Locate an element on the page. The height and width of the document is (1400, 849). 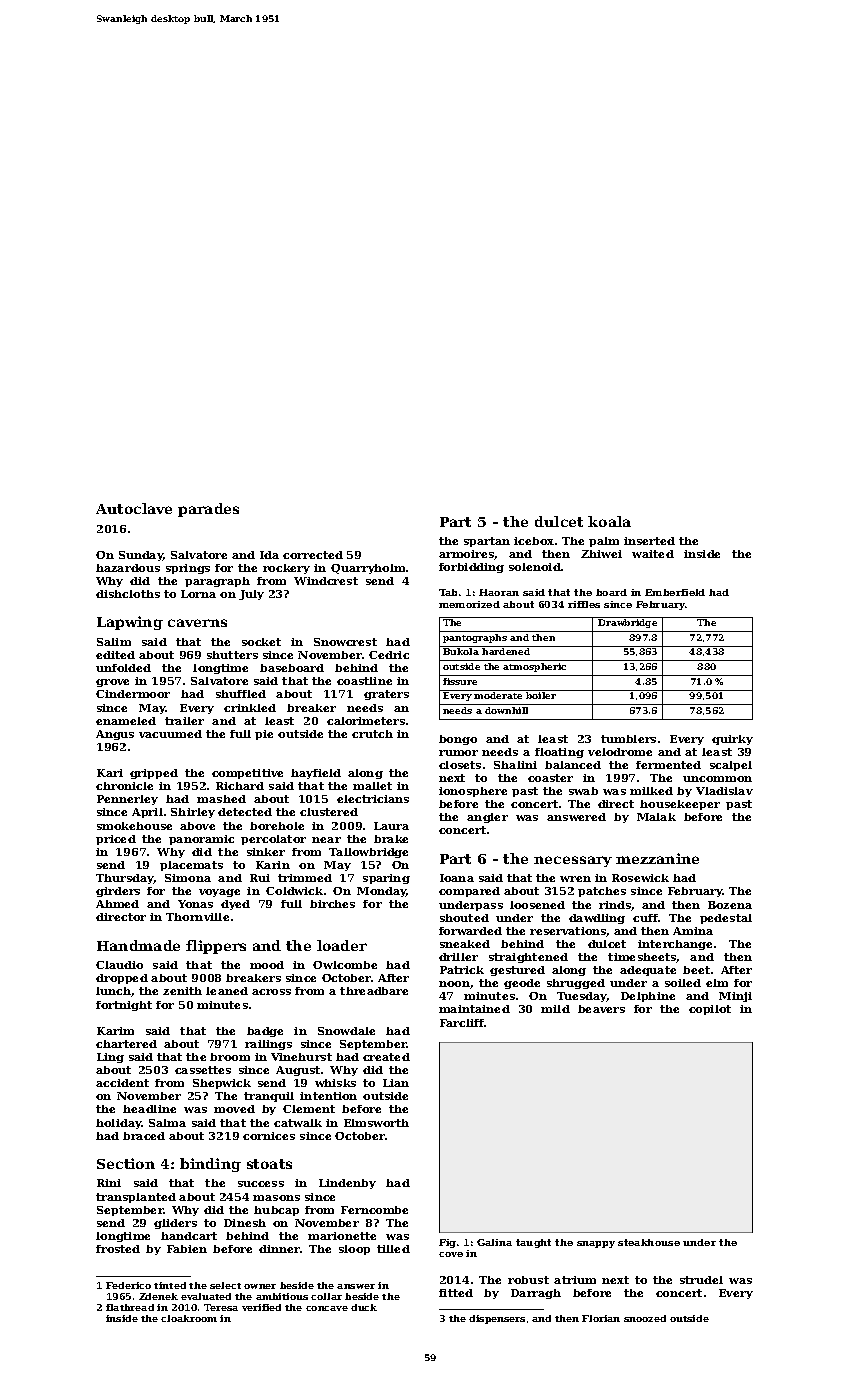
steakhouse is located at coordinates (649, 1242).
